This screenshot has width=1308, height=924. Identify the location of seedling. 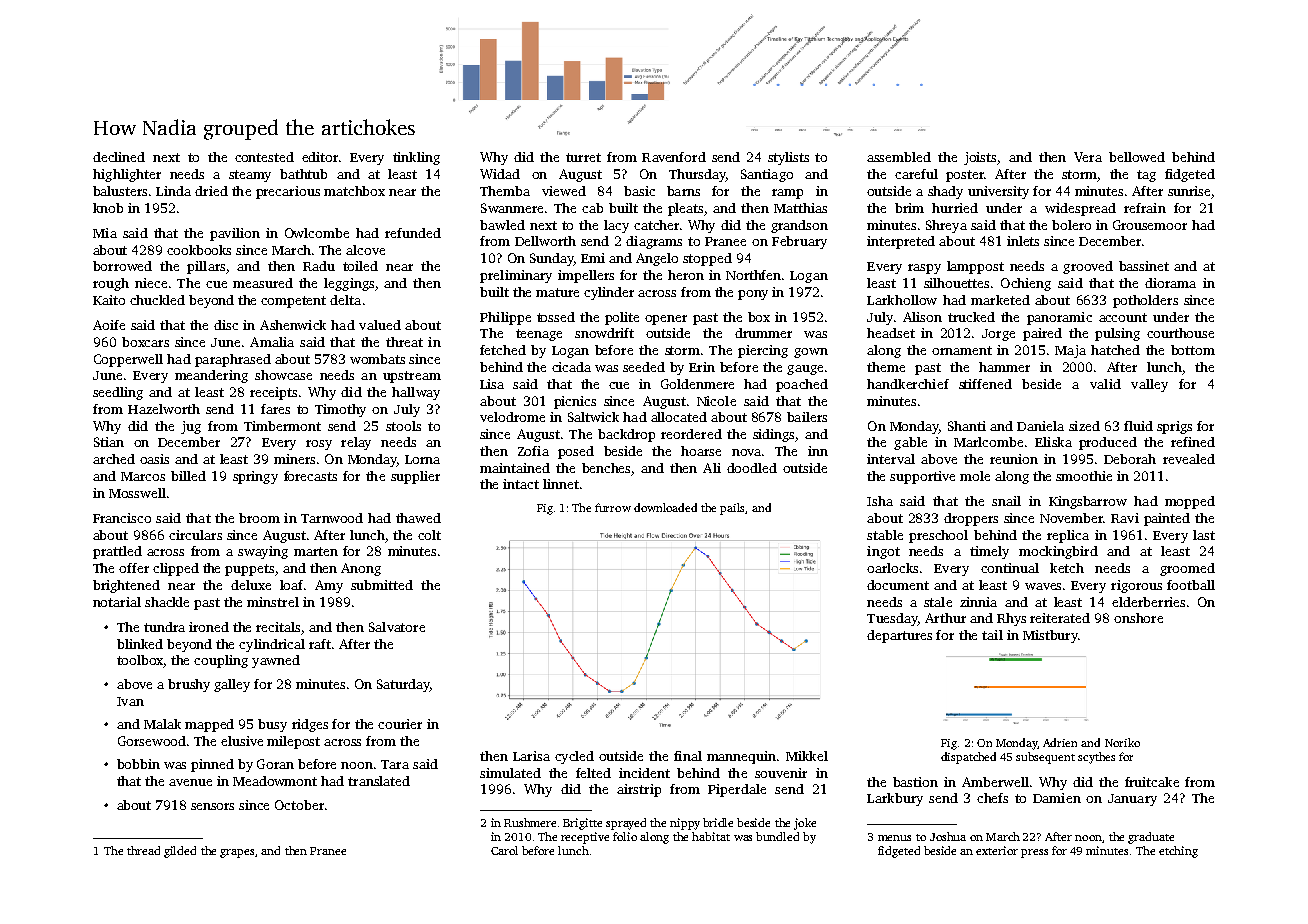
(118, 393).
